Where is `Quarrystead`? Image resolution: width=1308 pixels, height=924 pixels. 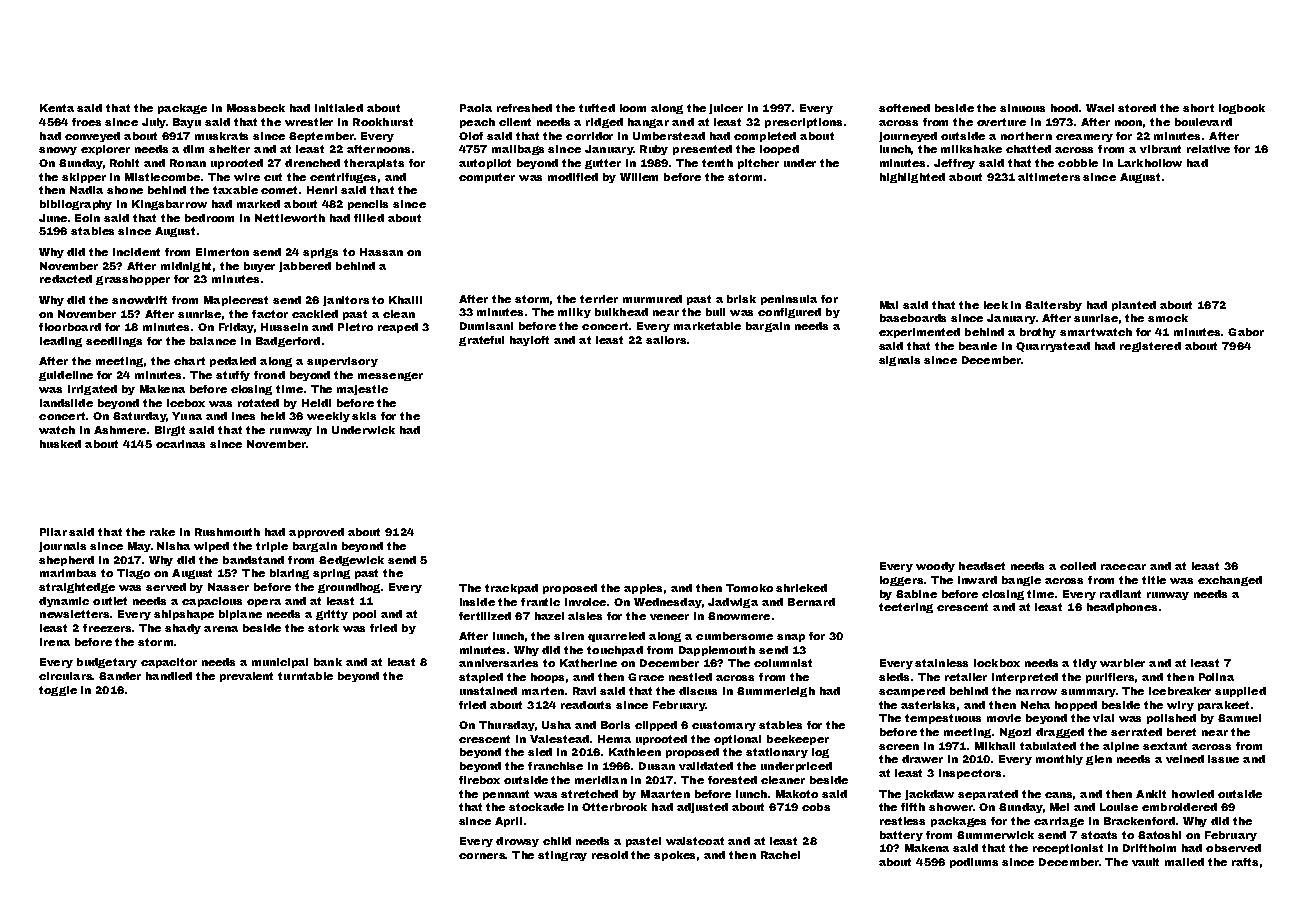
Quarrystead is located at coordinates (1053, 347).
